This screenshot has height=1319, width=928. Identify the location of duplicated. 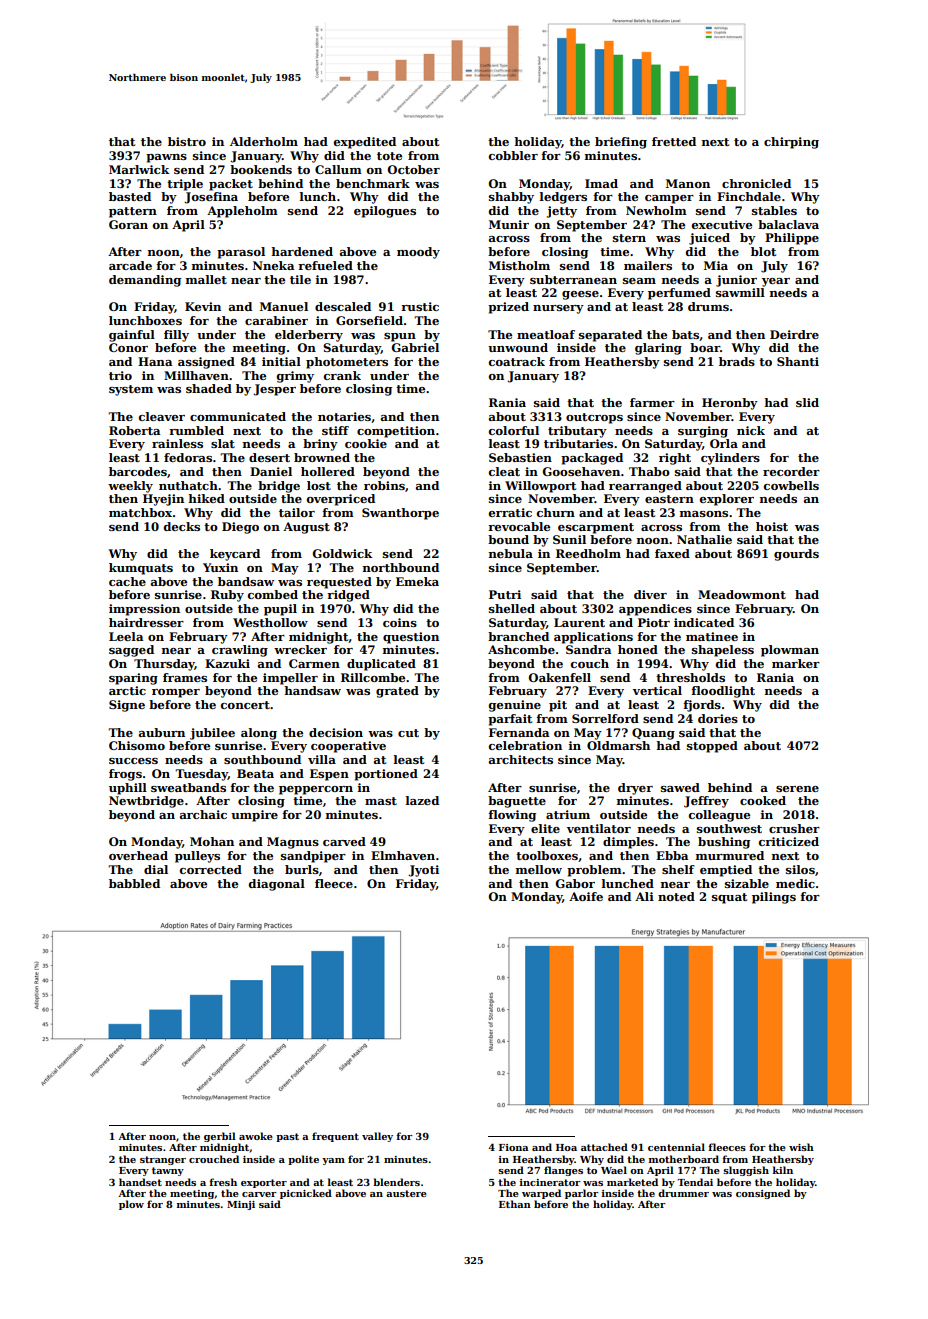
(381, 665).
